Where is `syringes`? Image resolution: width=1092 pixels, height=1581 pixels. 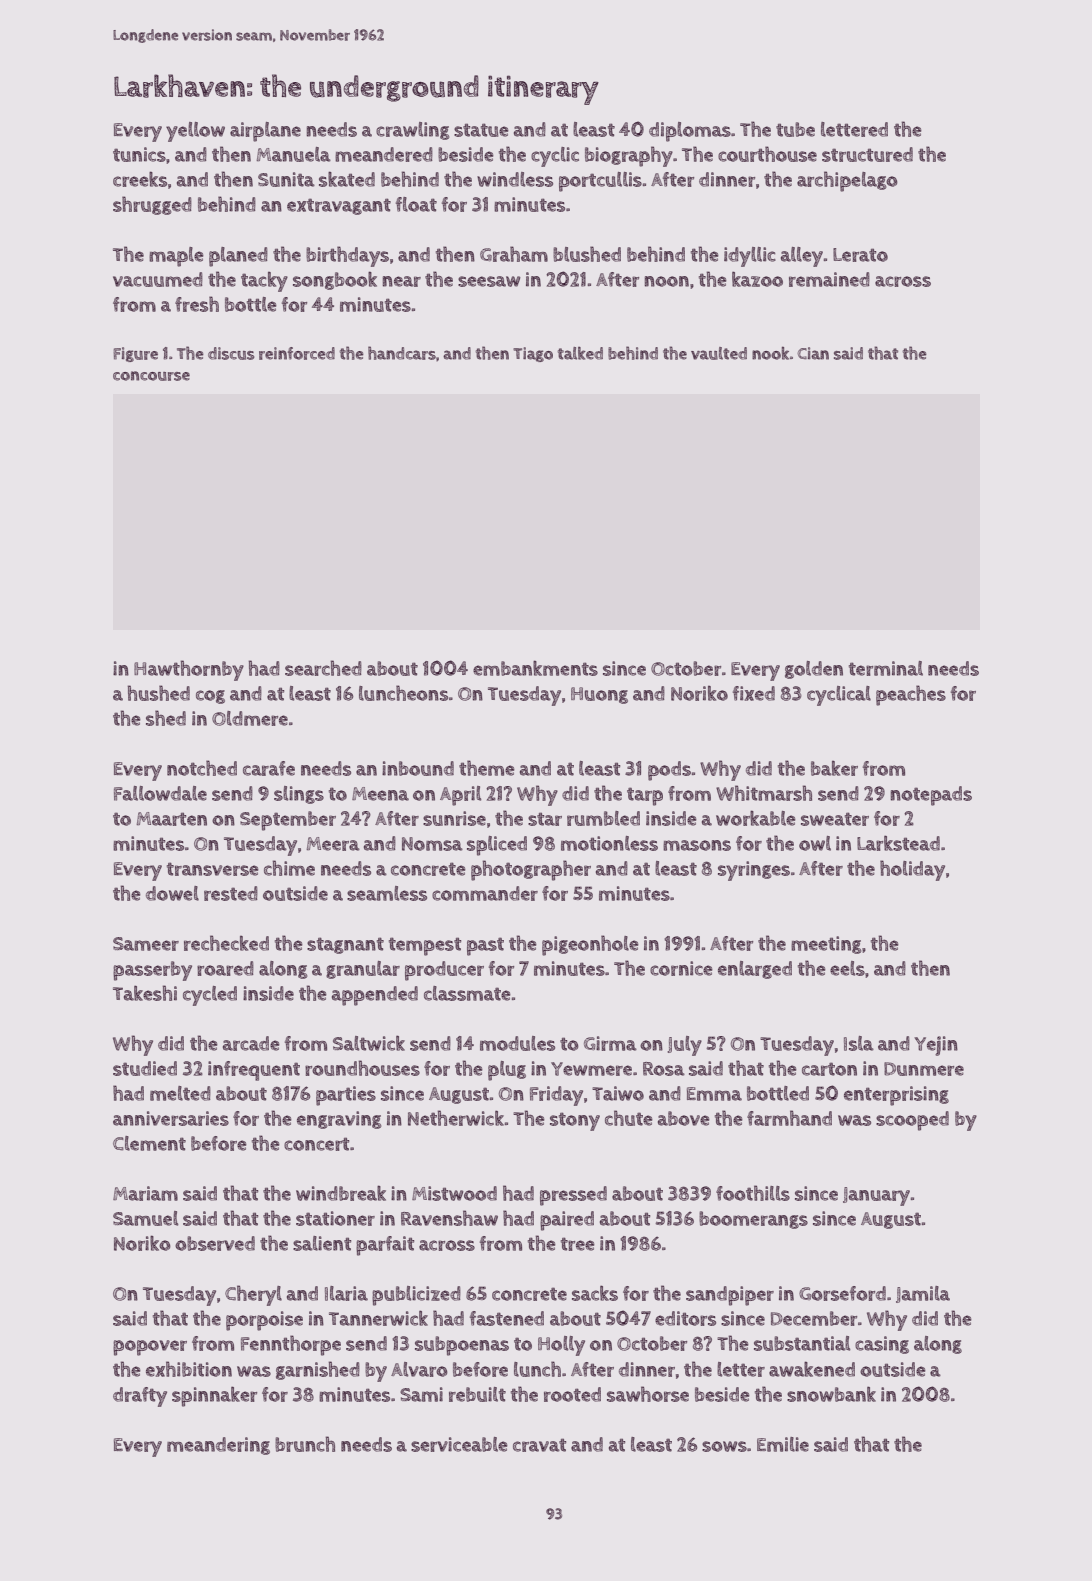 syringes is located at coordinates (754, 871).
